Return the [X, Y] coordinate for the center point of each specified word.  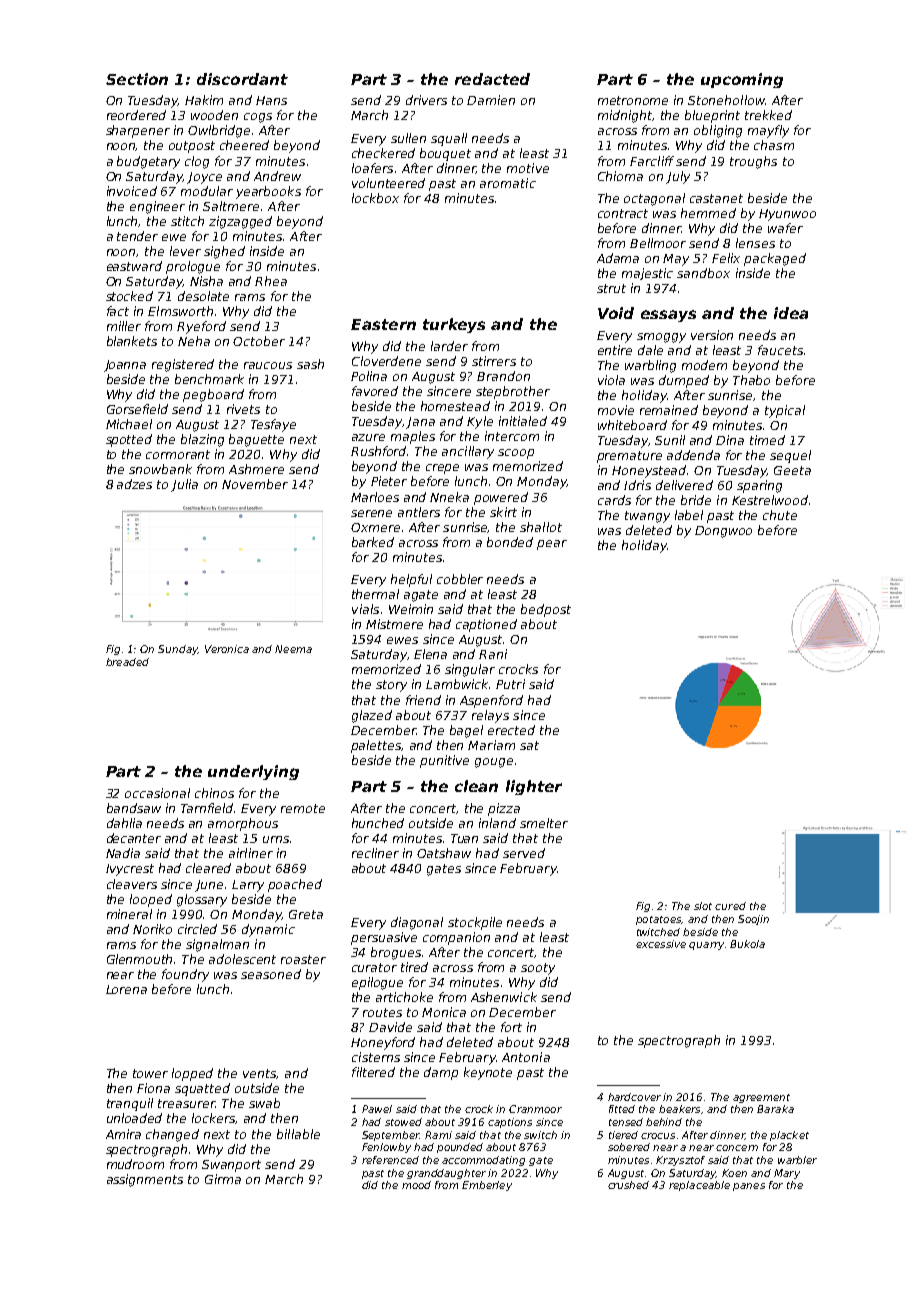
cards [614, 500]
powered [501, 498]
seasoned [271, 974]
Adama [618, 258]
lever [185, 251]
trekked [768, 115]
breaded [127, 662]
